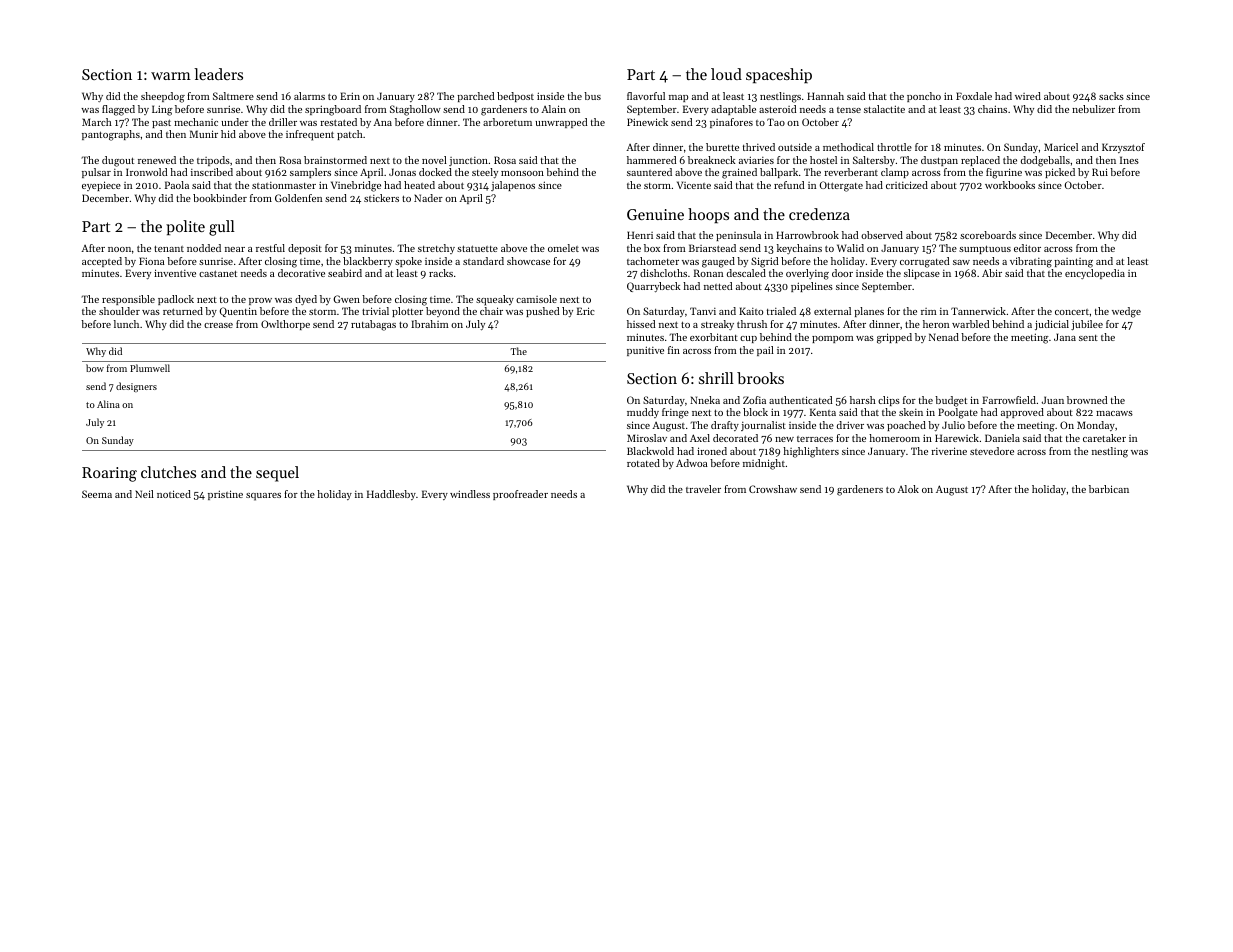 The height and width of the page is (952, 1233). What do you see at coordinates (507, 122) in the page?
I see `arboretum` at bounding box center [507, 122].
